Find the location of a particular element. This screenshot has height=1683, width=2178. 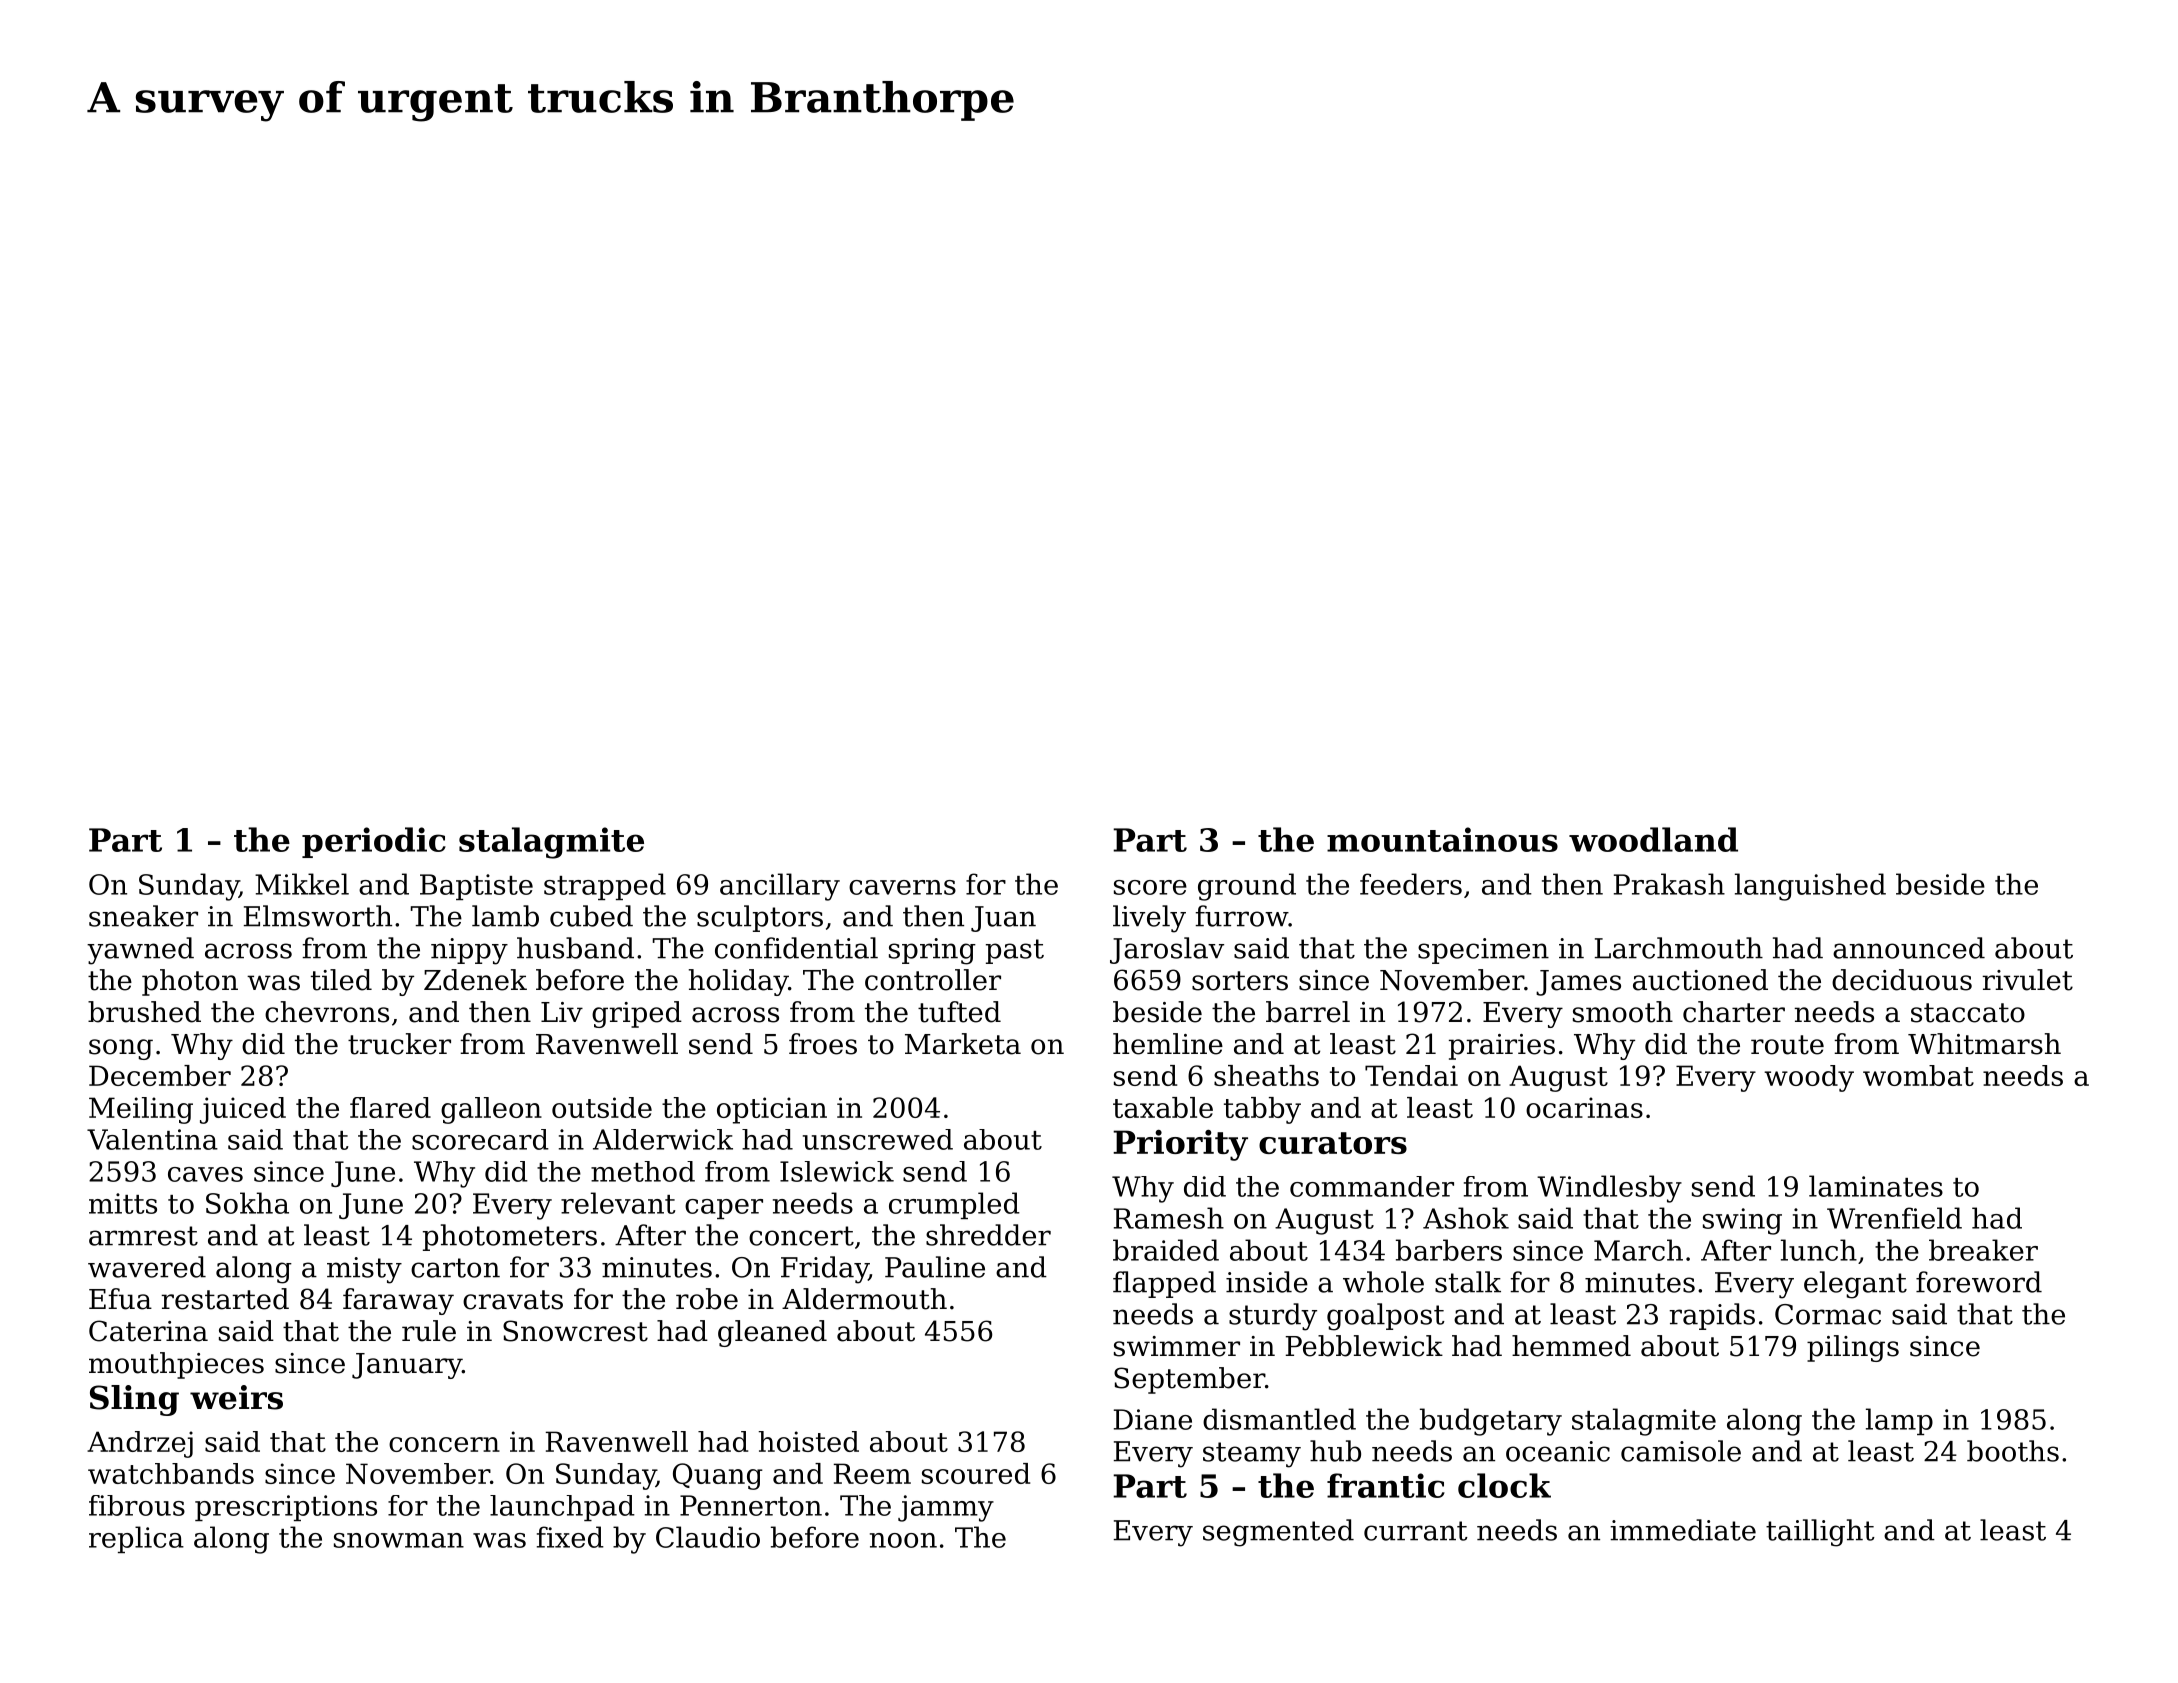

Baptiste is located at coordinates (476, 887).
